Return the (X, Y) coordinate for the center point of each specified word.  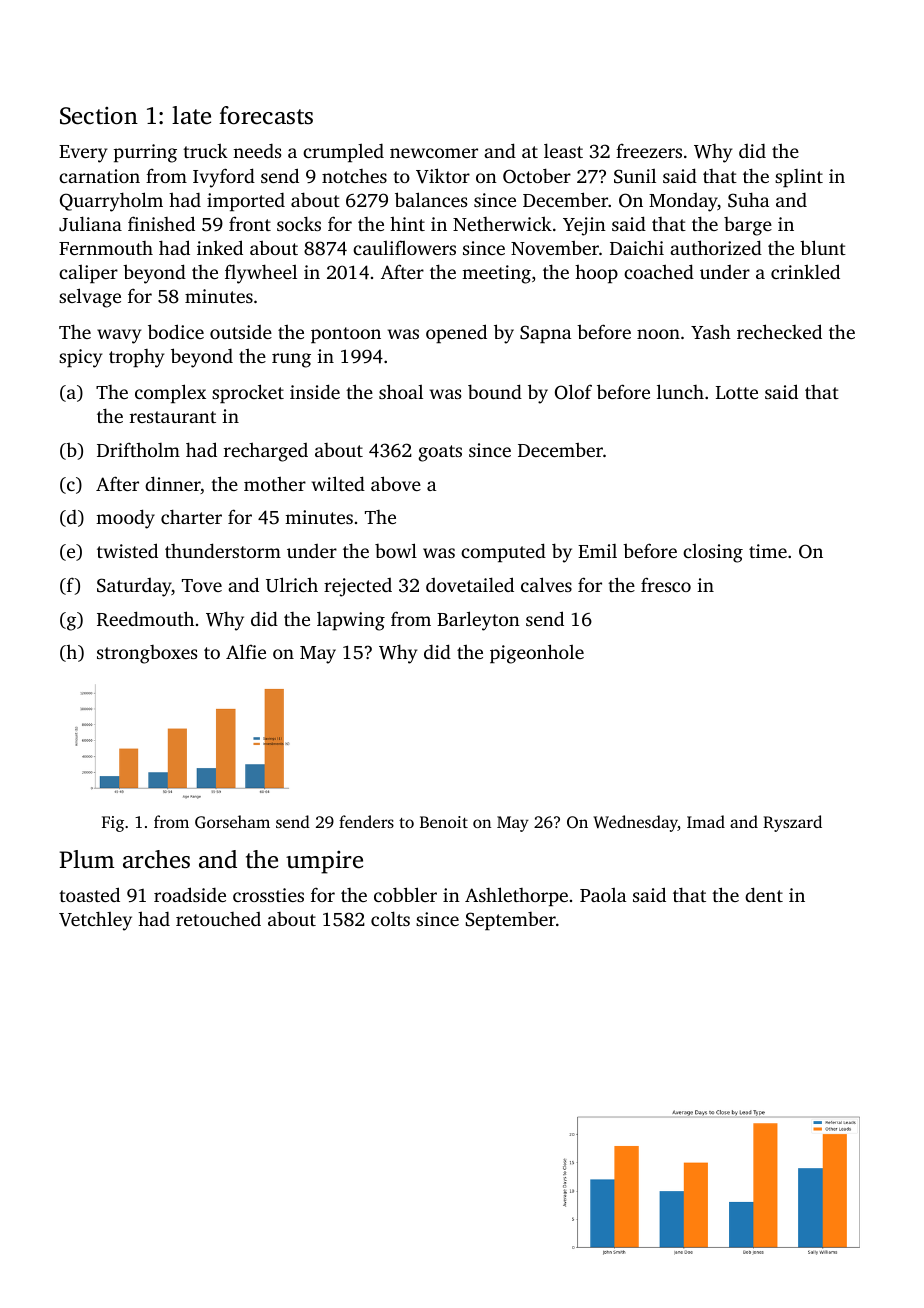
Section (99, 116)
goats (440, 453)
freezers (649, 150)
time (768, 551)
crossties (268, 895)
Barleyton (478, 621)
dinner (173, 485)
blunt (823, 247)
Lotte (737, 392)
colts (390, 918)
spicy (80, 358)
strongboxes (147, 654)
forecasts (266, 115)
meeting (496, 274)
